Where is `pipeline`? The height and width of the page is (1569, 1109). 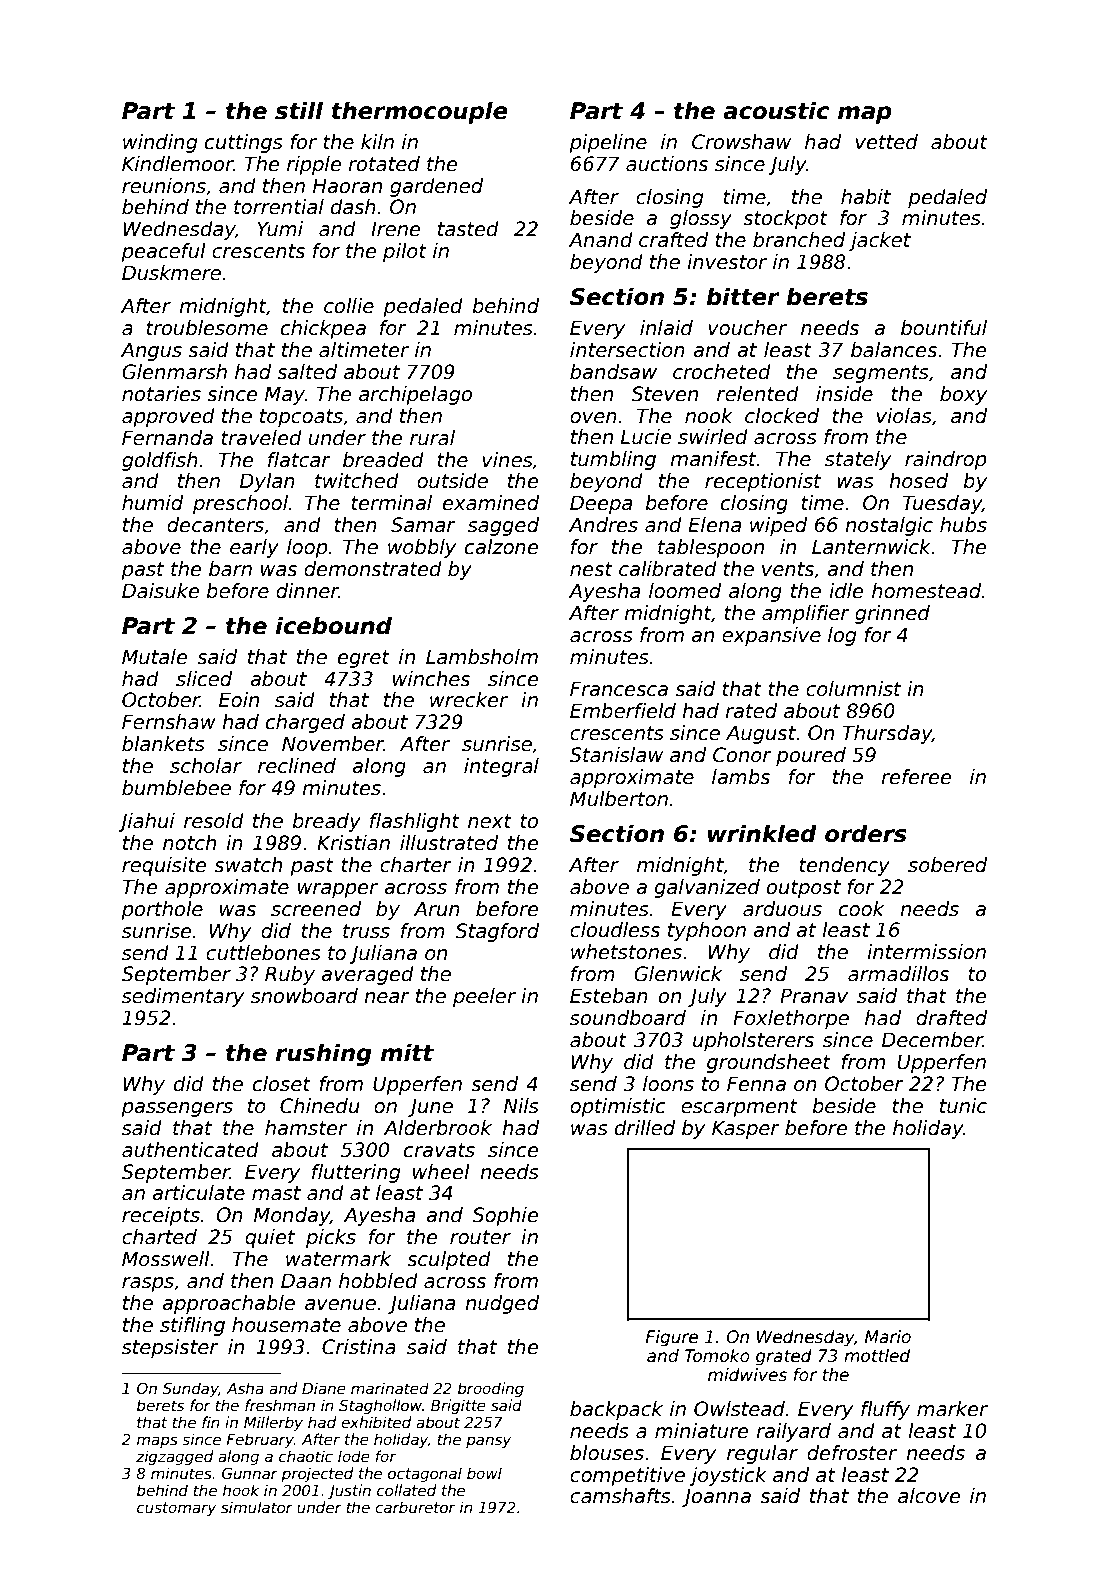 pipeline is located at coordinates (608, 143).
